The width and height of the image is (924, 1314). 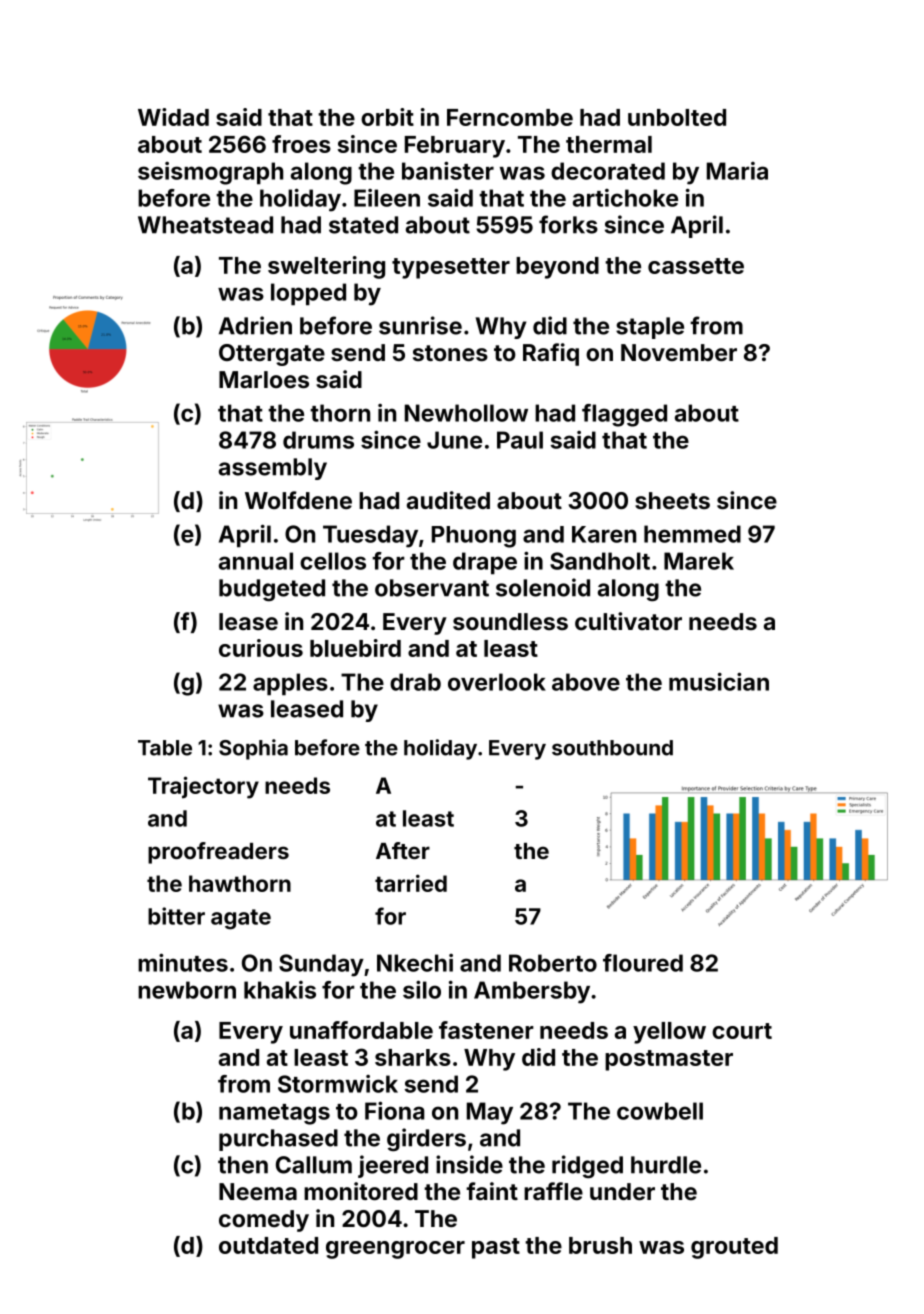 What do you see at coordinates (496, 1248) in the image?
I see `past` at bounding box center [496, 1248].
